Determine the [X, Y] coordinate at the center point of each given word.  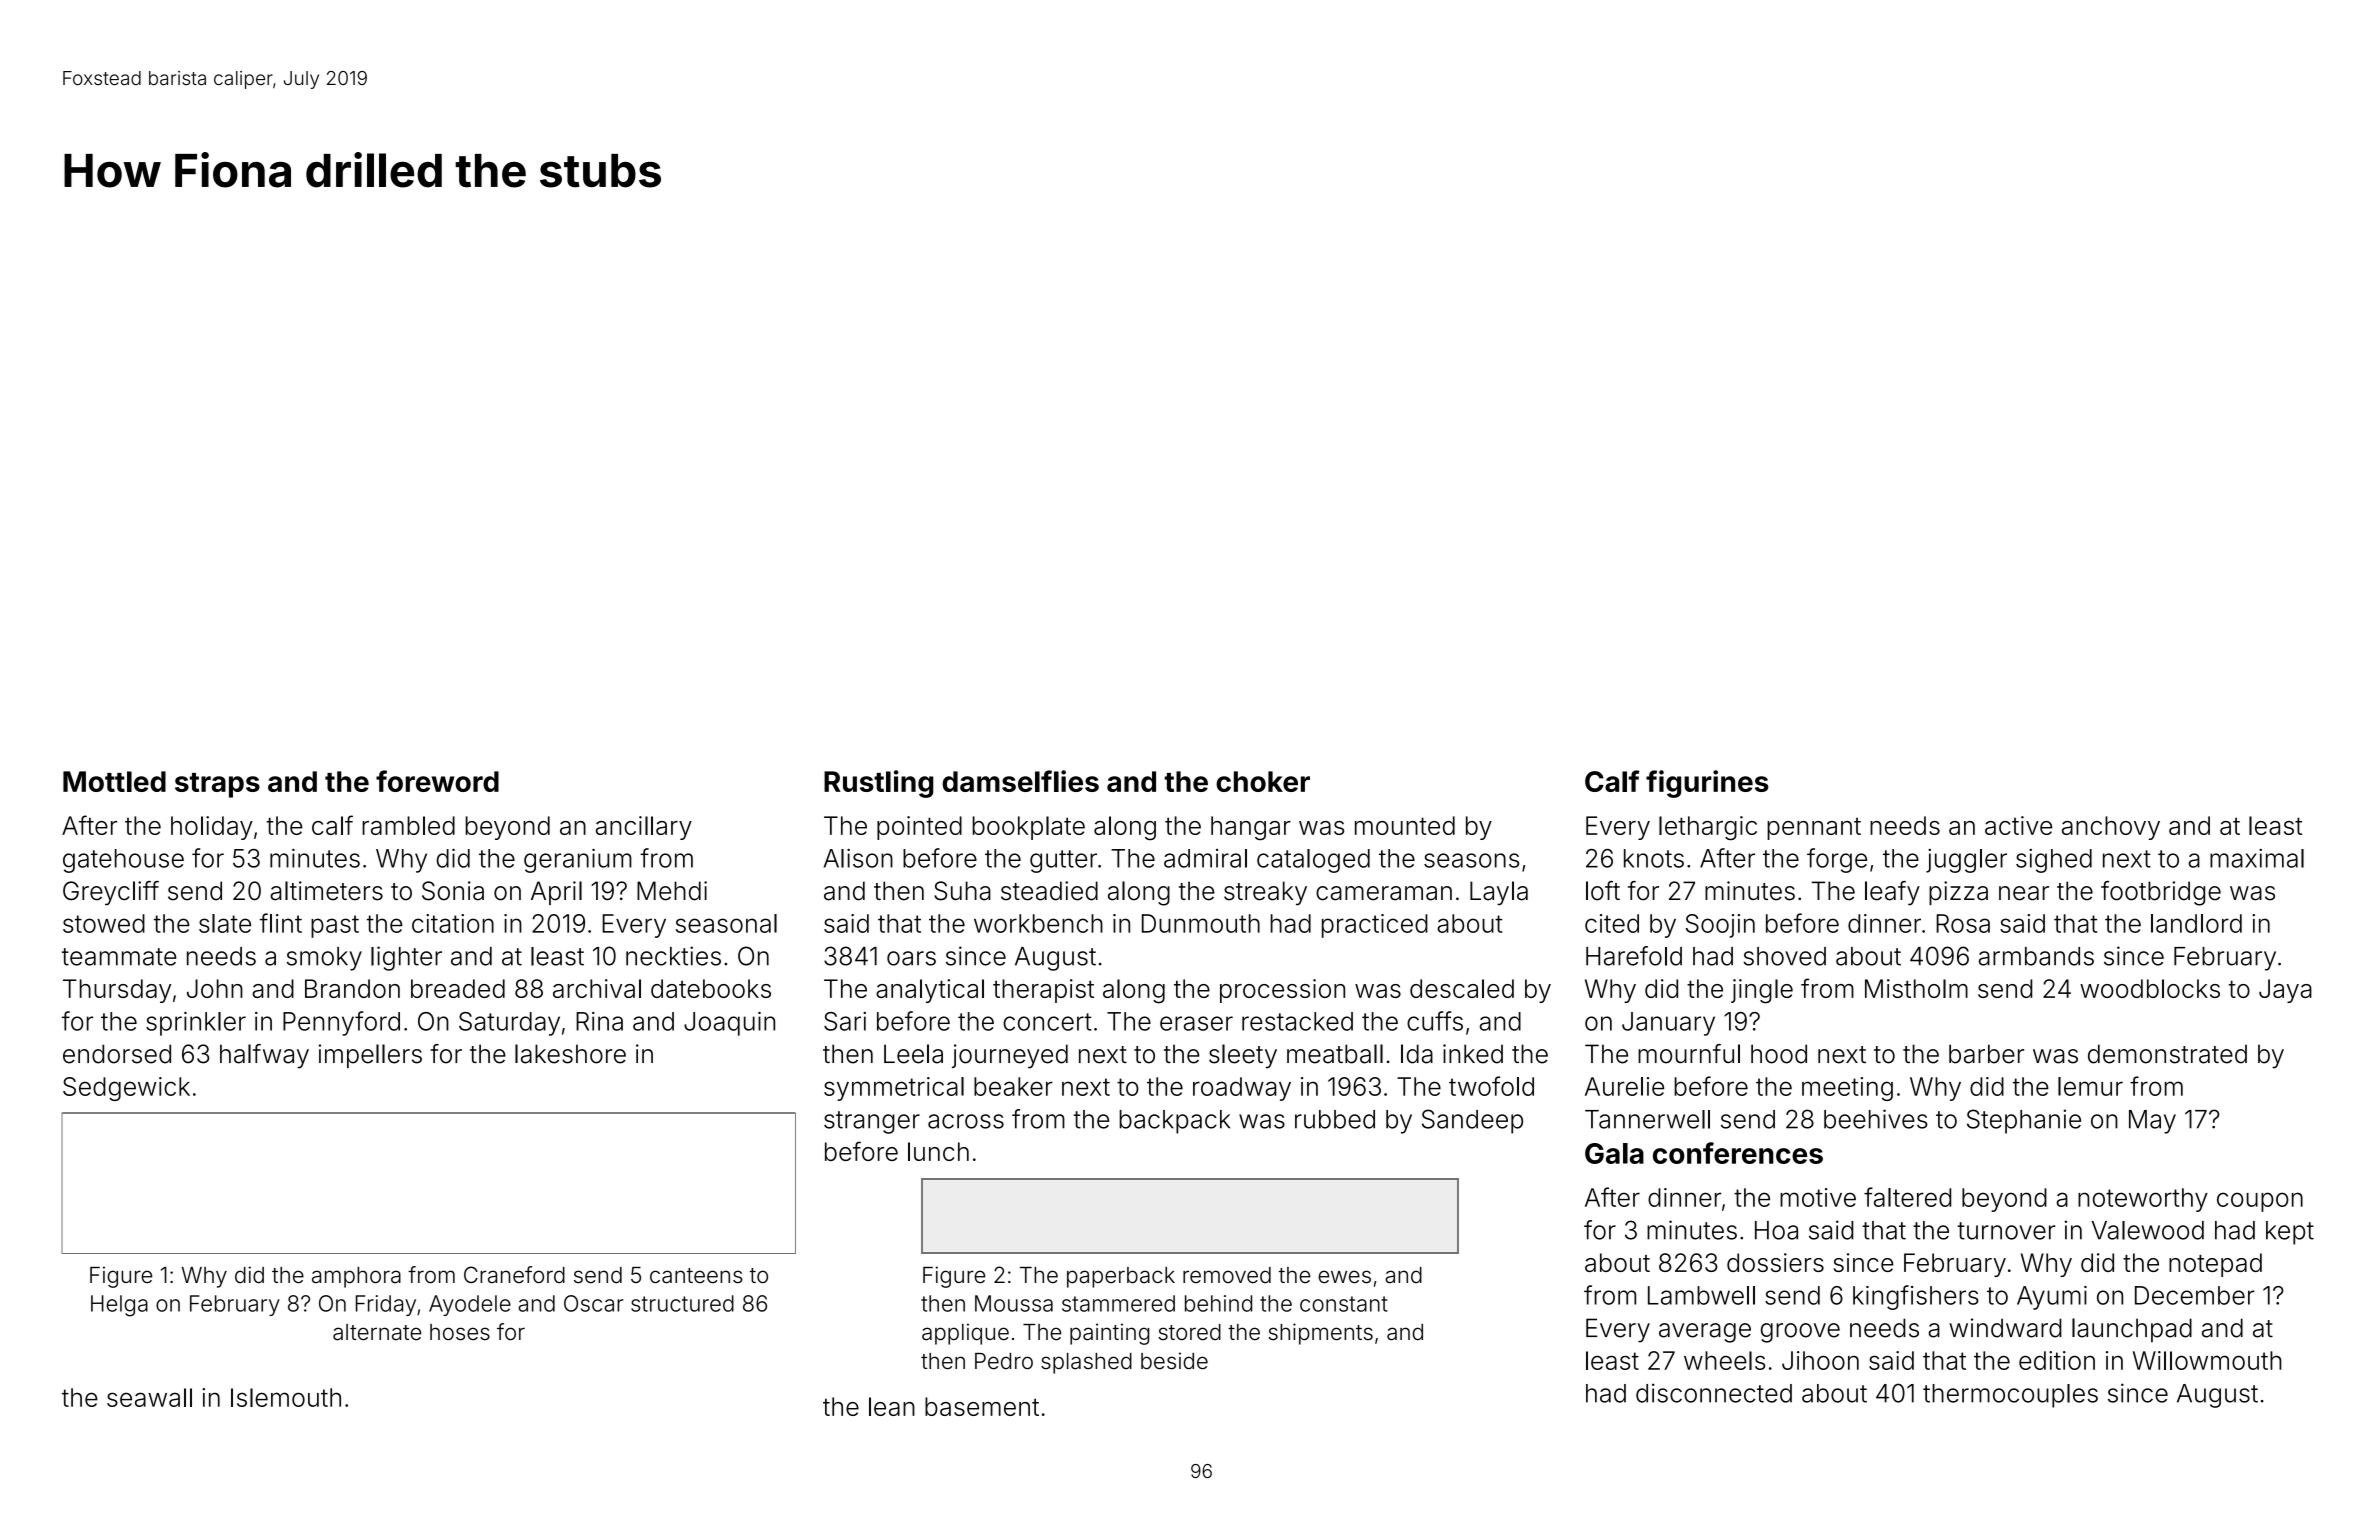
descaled [1462, 988]
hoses [460, 1332]
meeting [1847, 1089]
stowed [104, 923]
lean [892, 1406]
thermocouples [2010, 1396]
